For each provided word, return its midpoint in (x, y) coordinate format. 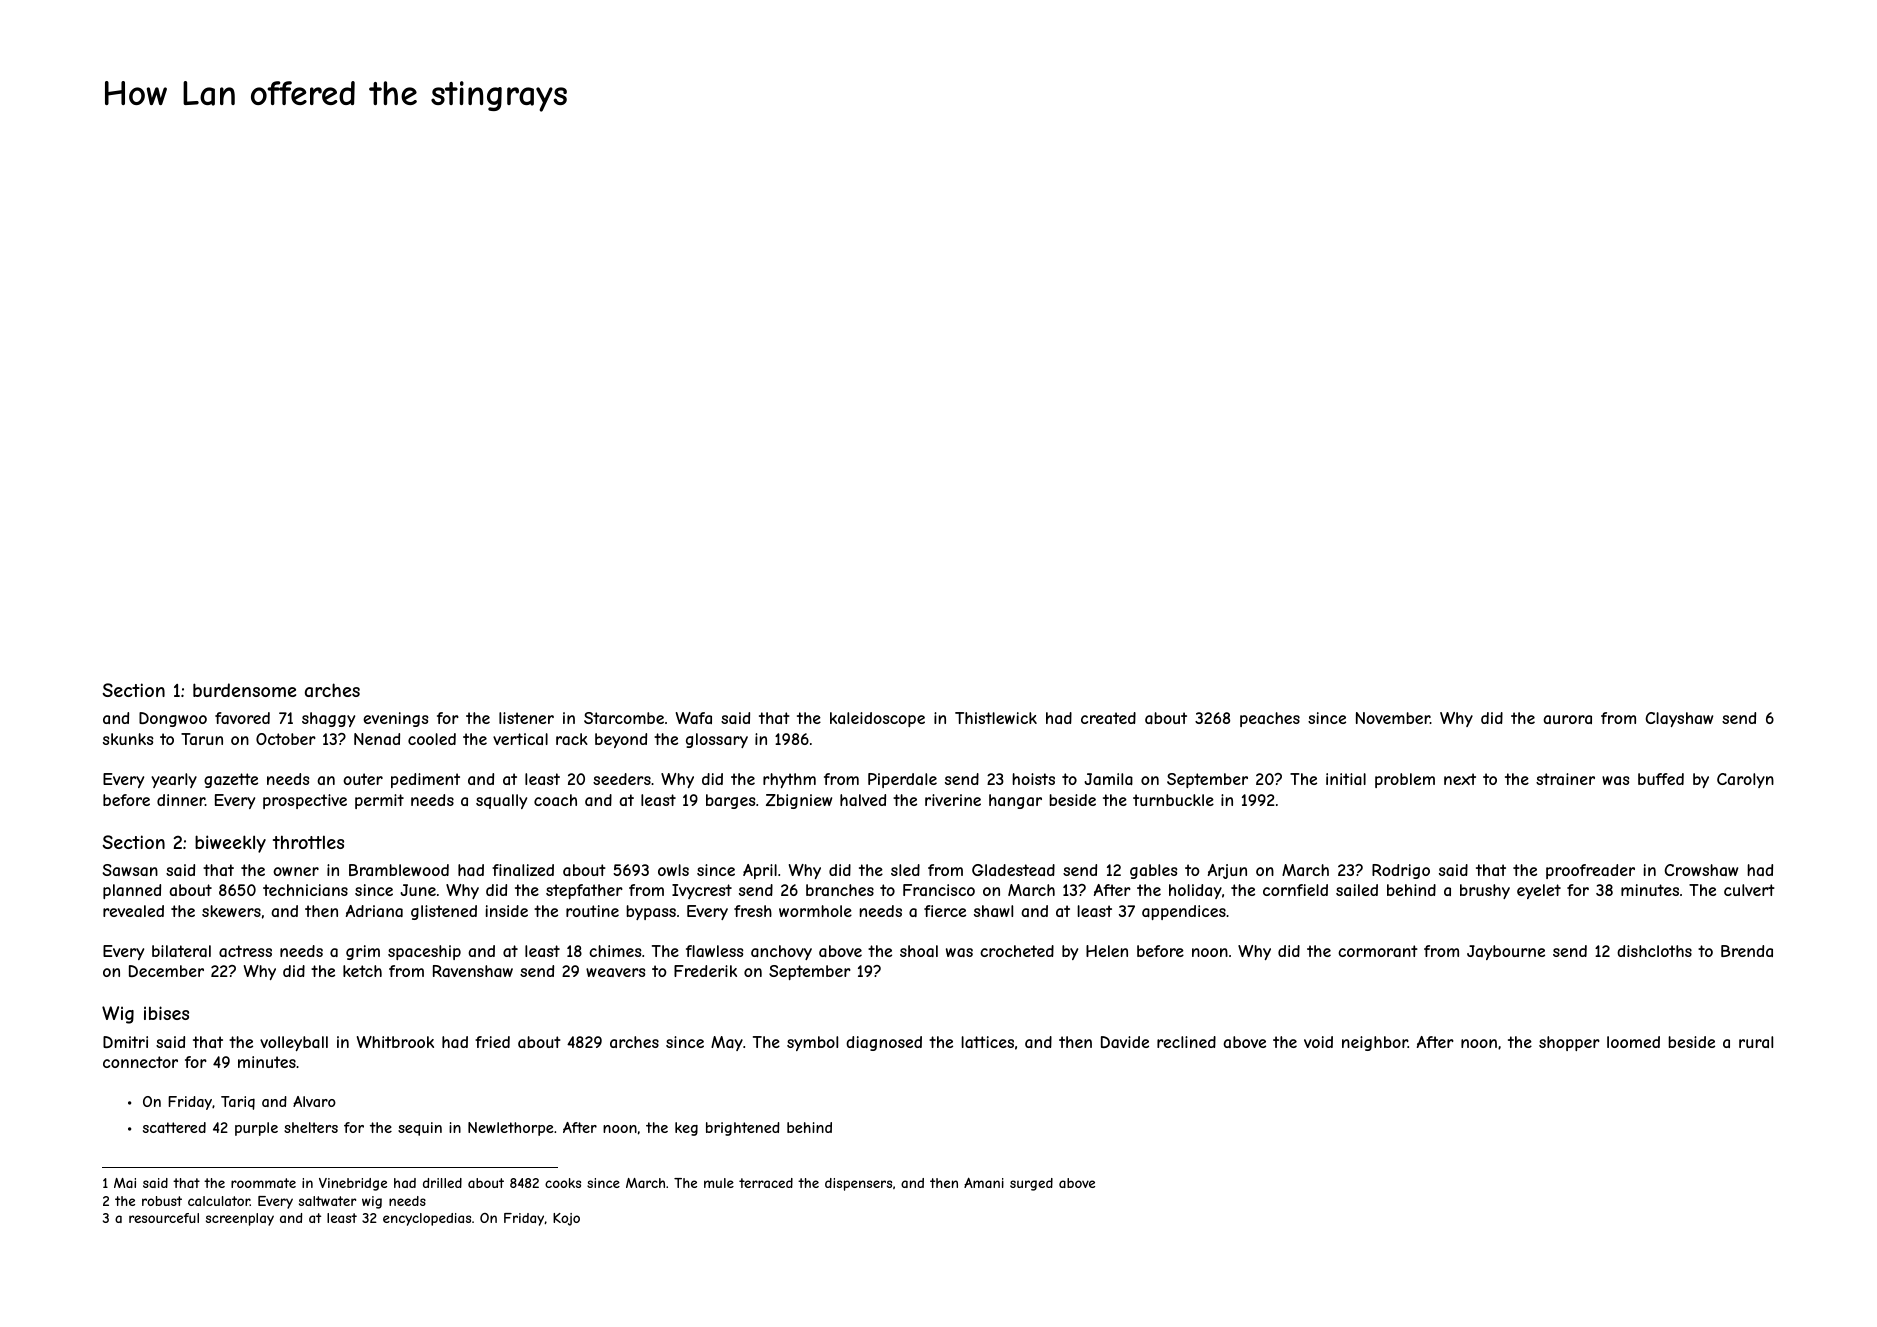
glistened (444, 912)
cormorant (1378, 951)
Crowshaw (1701, 870)
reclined (1186, 1042)
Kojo (566, 1219)
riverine (953, 800)
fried (492, 1042)
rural (1756, 1042)
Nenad (377, 739)
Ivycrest (702, 891)
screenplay (240, 1219)
